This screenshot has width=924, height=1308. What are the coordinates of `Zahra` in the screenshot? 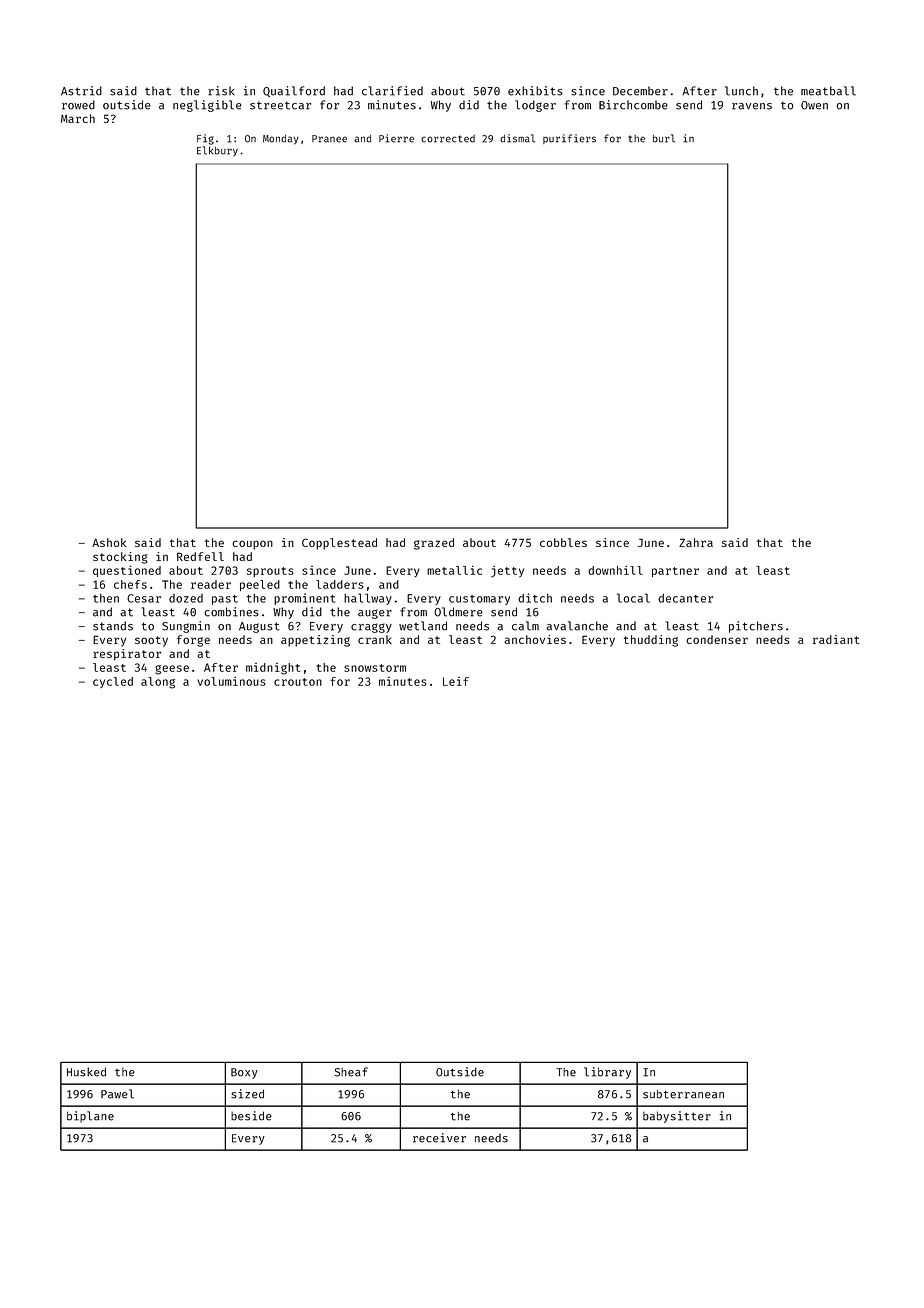 It's located at (696, 542).
